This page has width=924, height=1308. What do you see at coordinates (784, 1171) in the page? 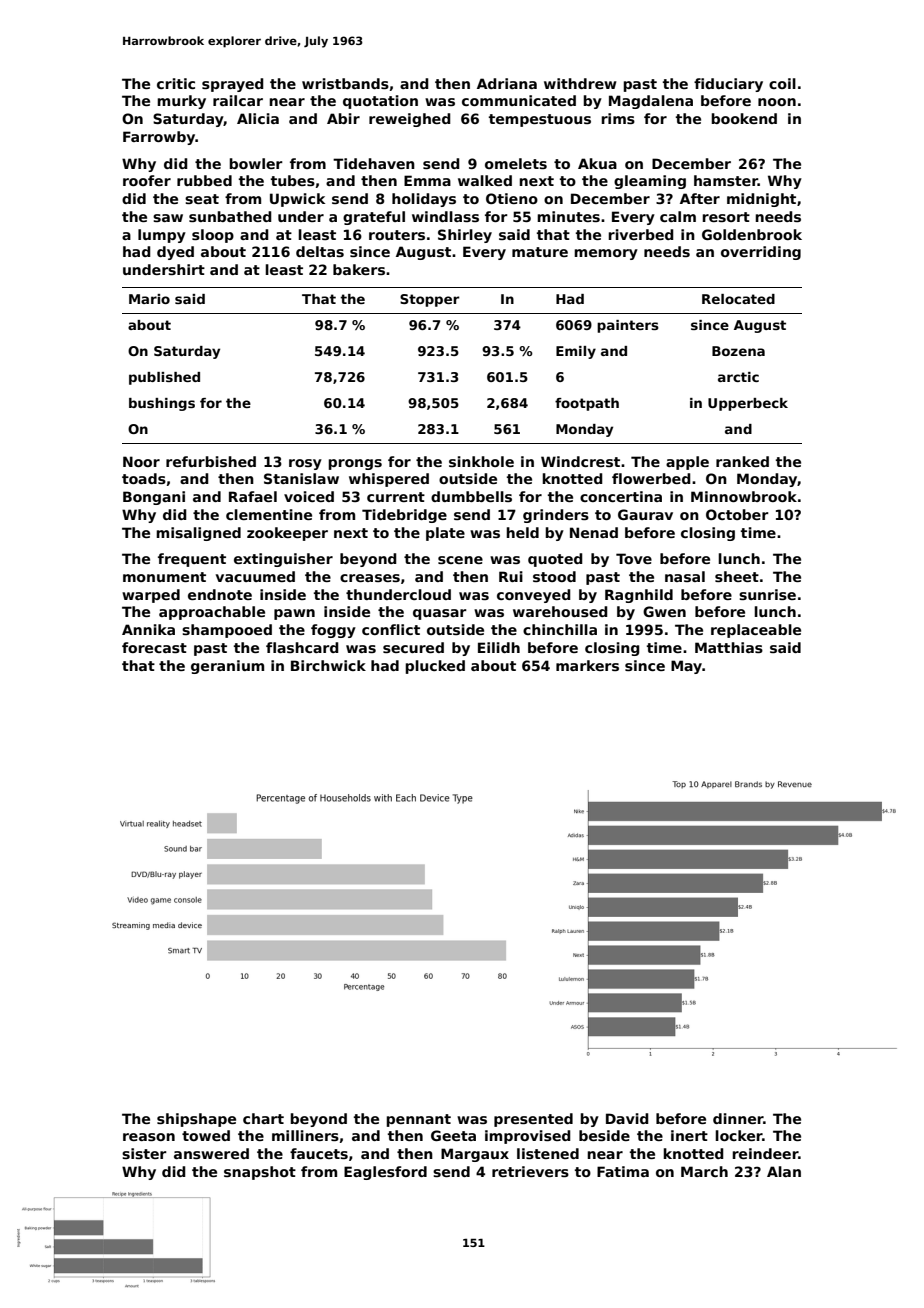
I see `Alan` at bounding box center [784, 1171].
